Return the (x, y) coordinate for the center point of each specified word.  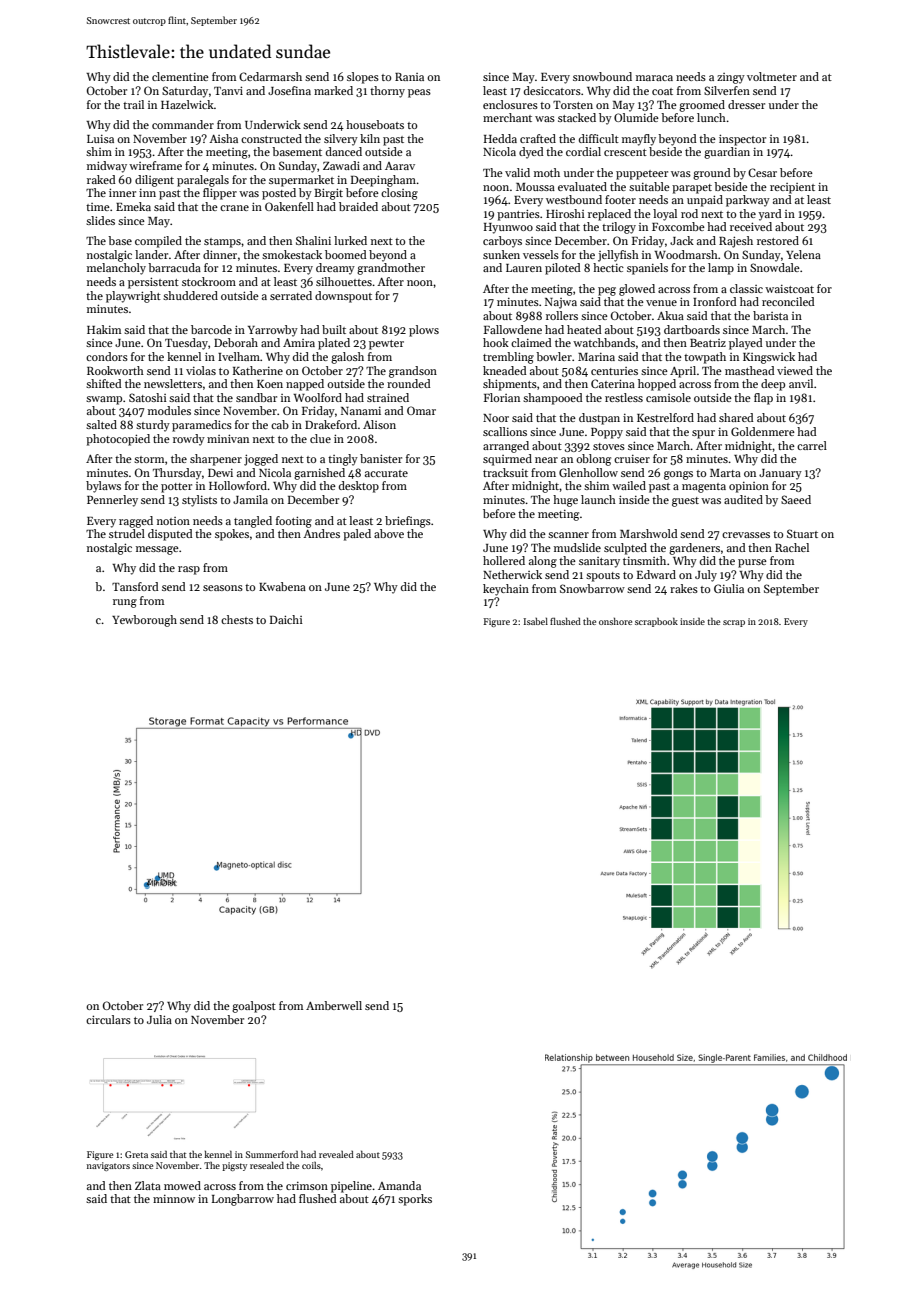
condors (107, 356)
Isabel (535, 621)
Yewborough (144, 621)
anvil (801, 383)
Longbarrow (243, 1200)
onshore (615, 621)
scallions (505, 431)
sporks (415, 1200)
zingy (731, 78)
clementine (180, 76)
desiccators (552, 90)
